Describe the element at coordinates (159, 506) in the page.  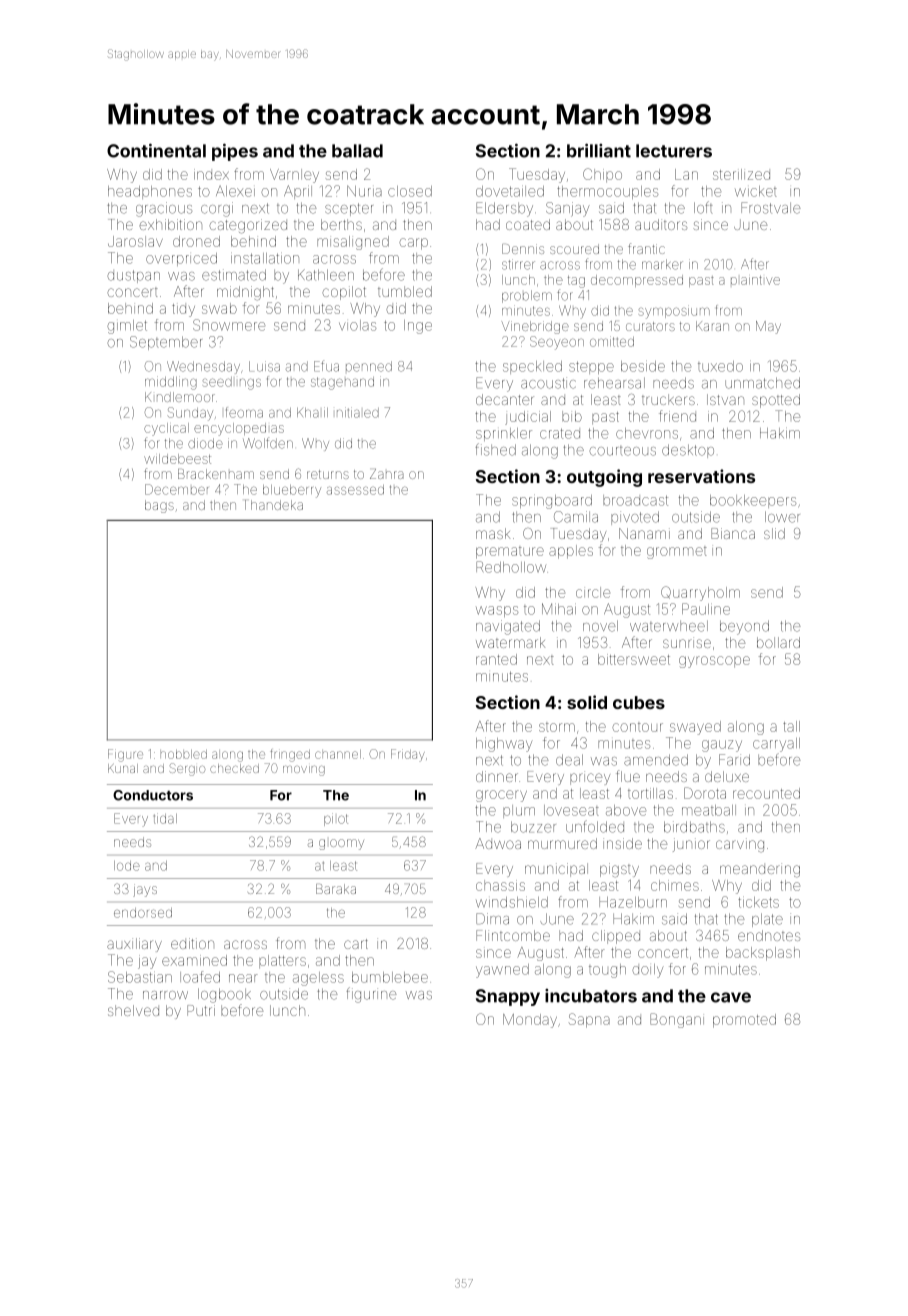
I see `bags` at that location.
